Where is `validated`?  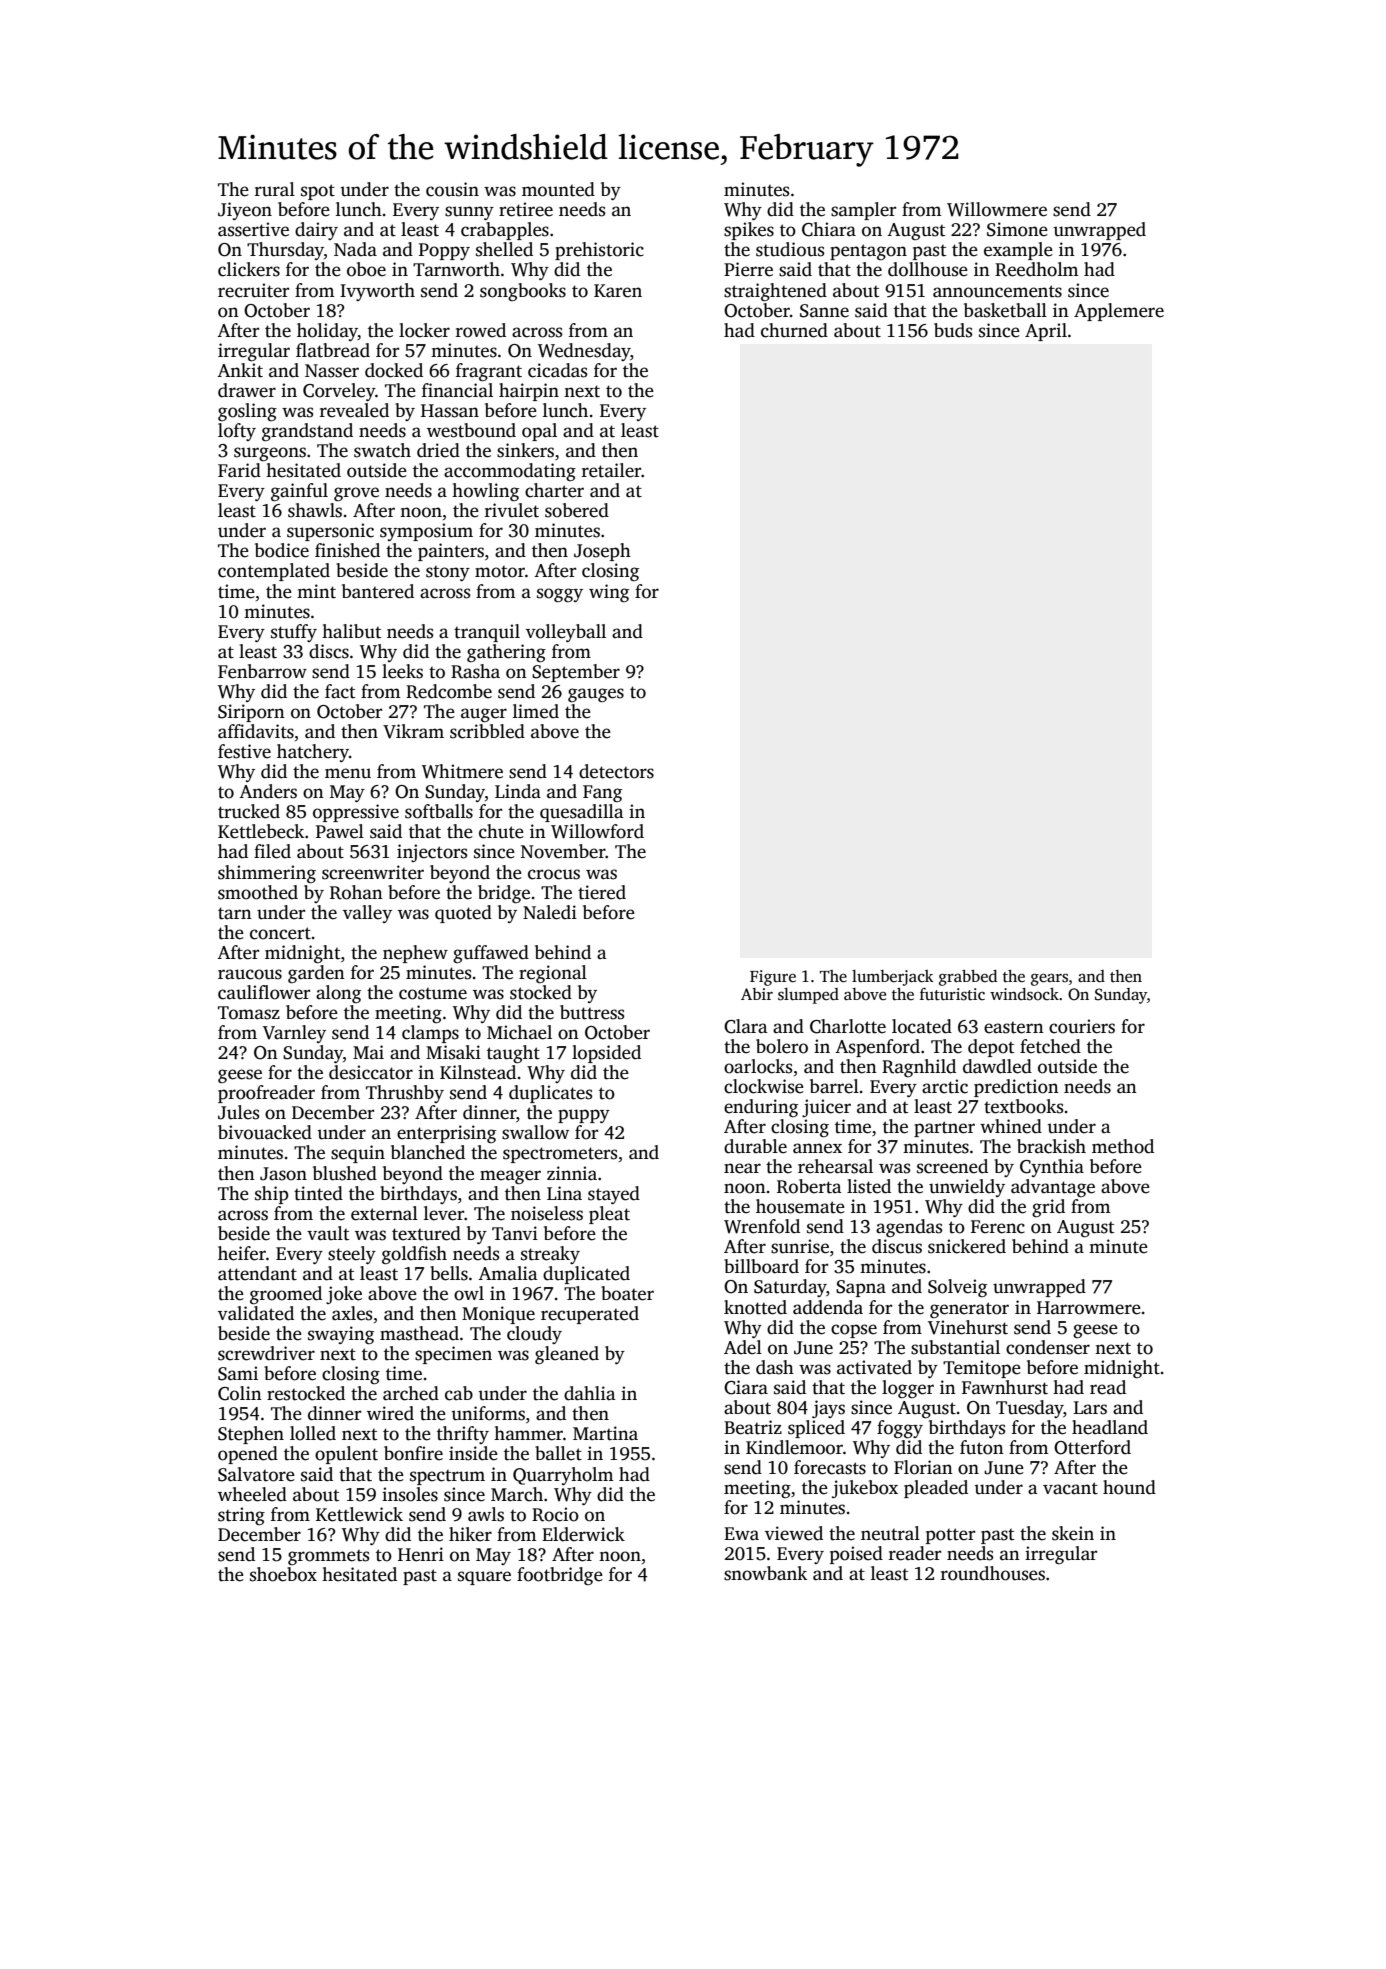 validated is located at coordinates (256, 1313).
